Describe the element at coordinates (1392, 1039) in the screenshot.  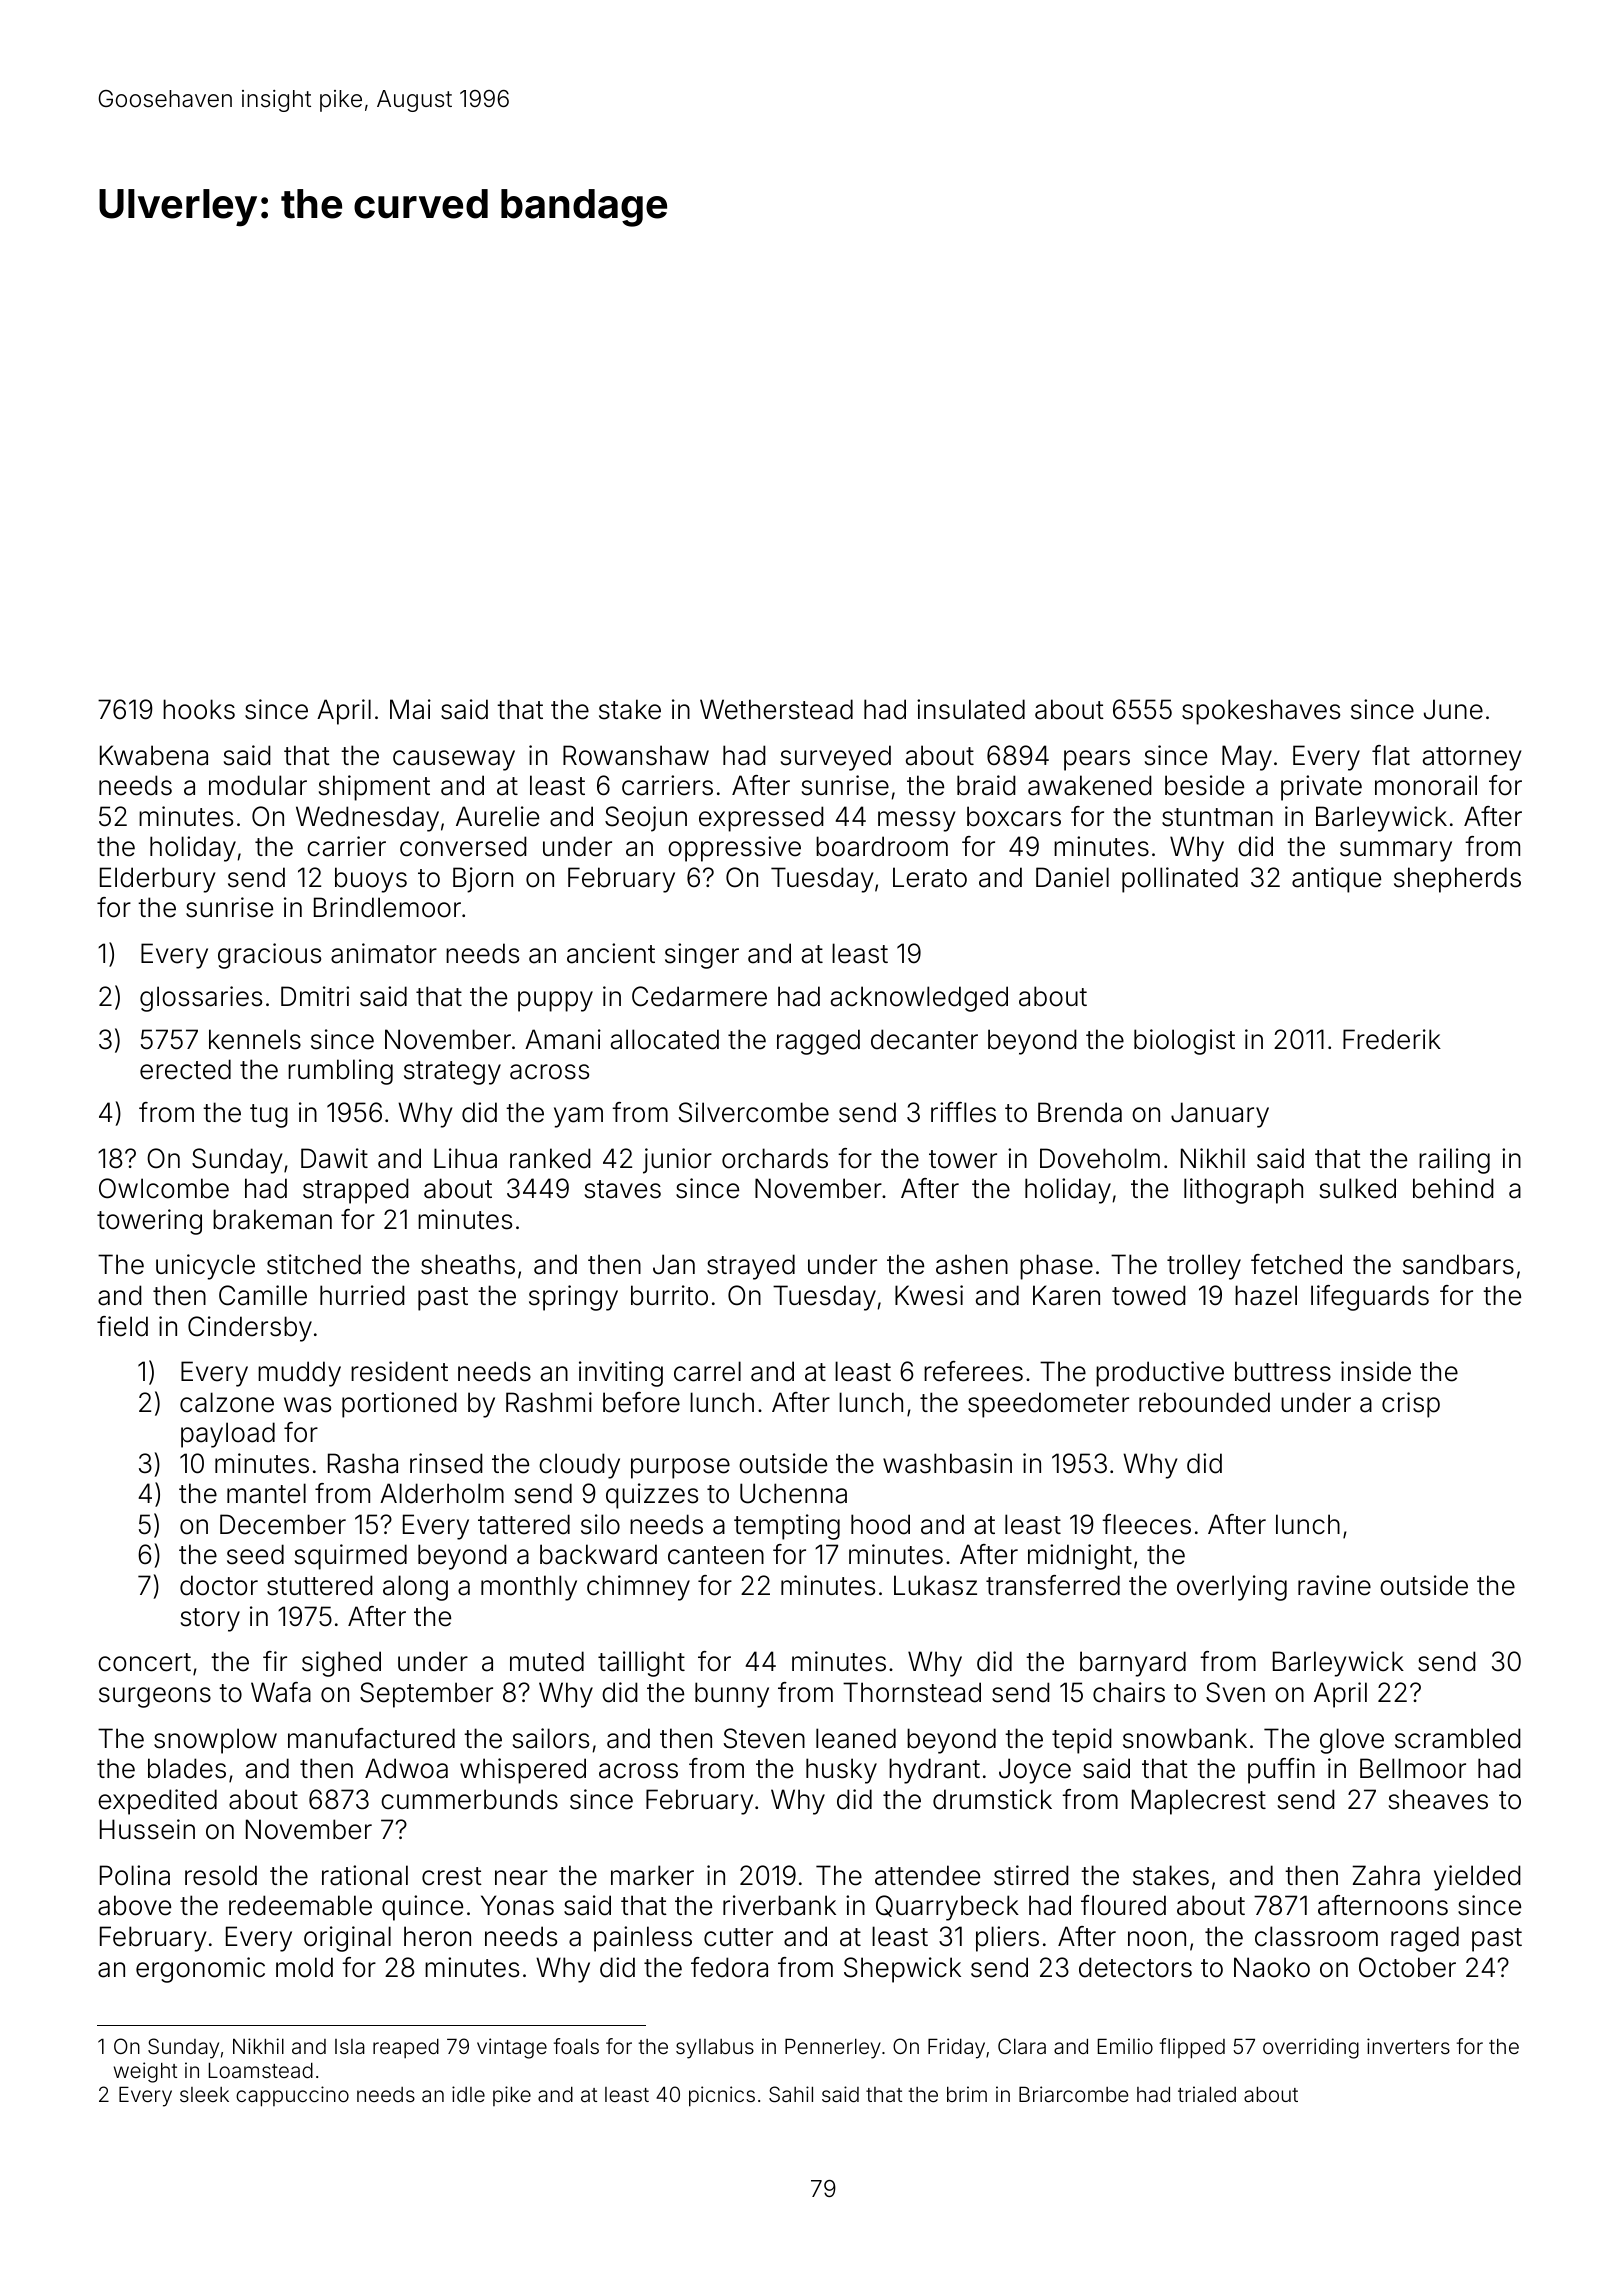
I see `Frederik` at that location.
